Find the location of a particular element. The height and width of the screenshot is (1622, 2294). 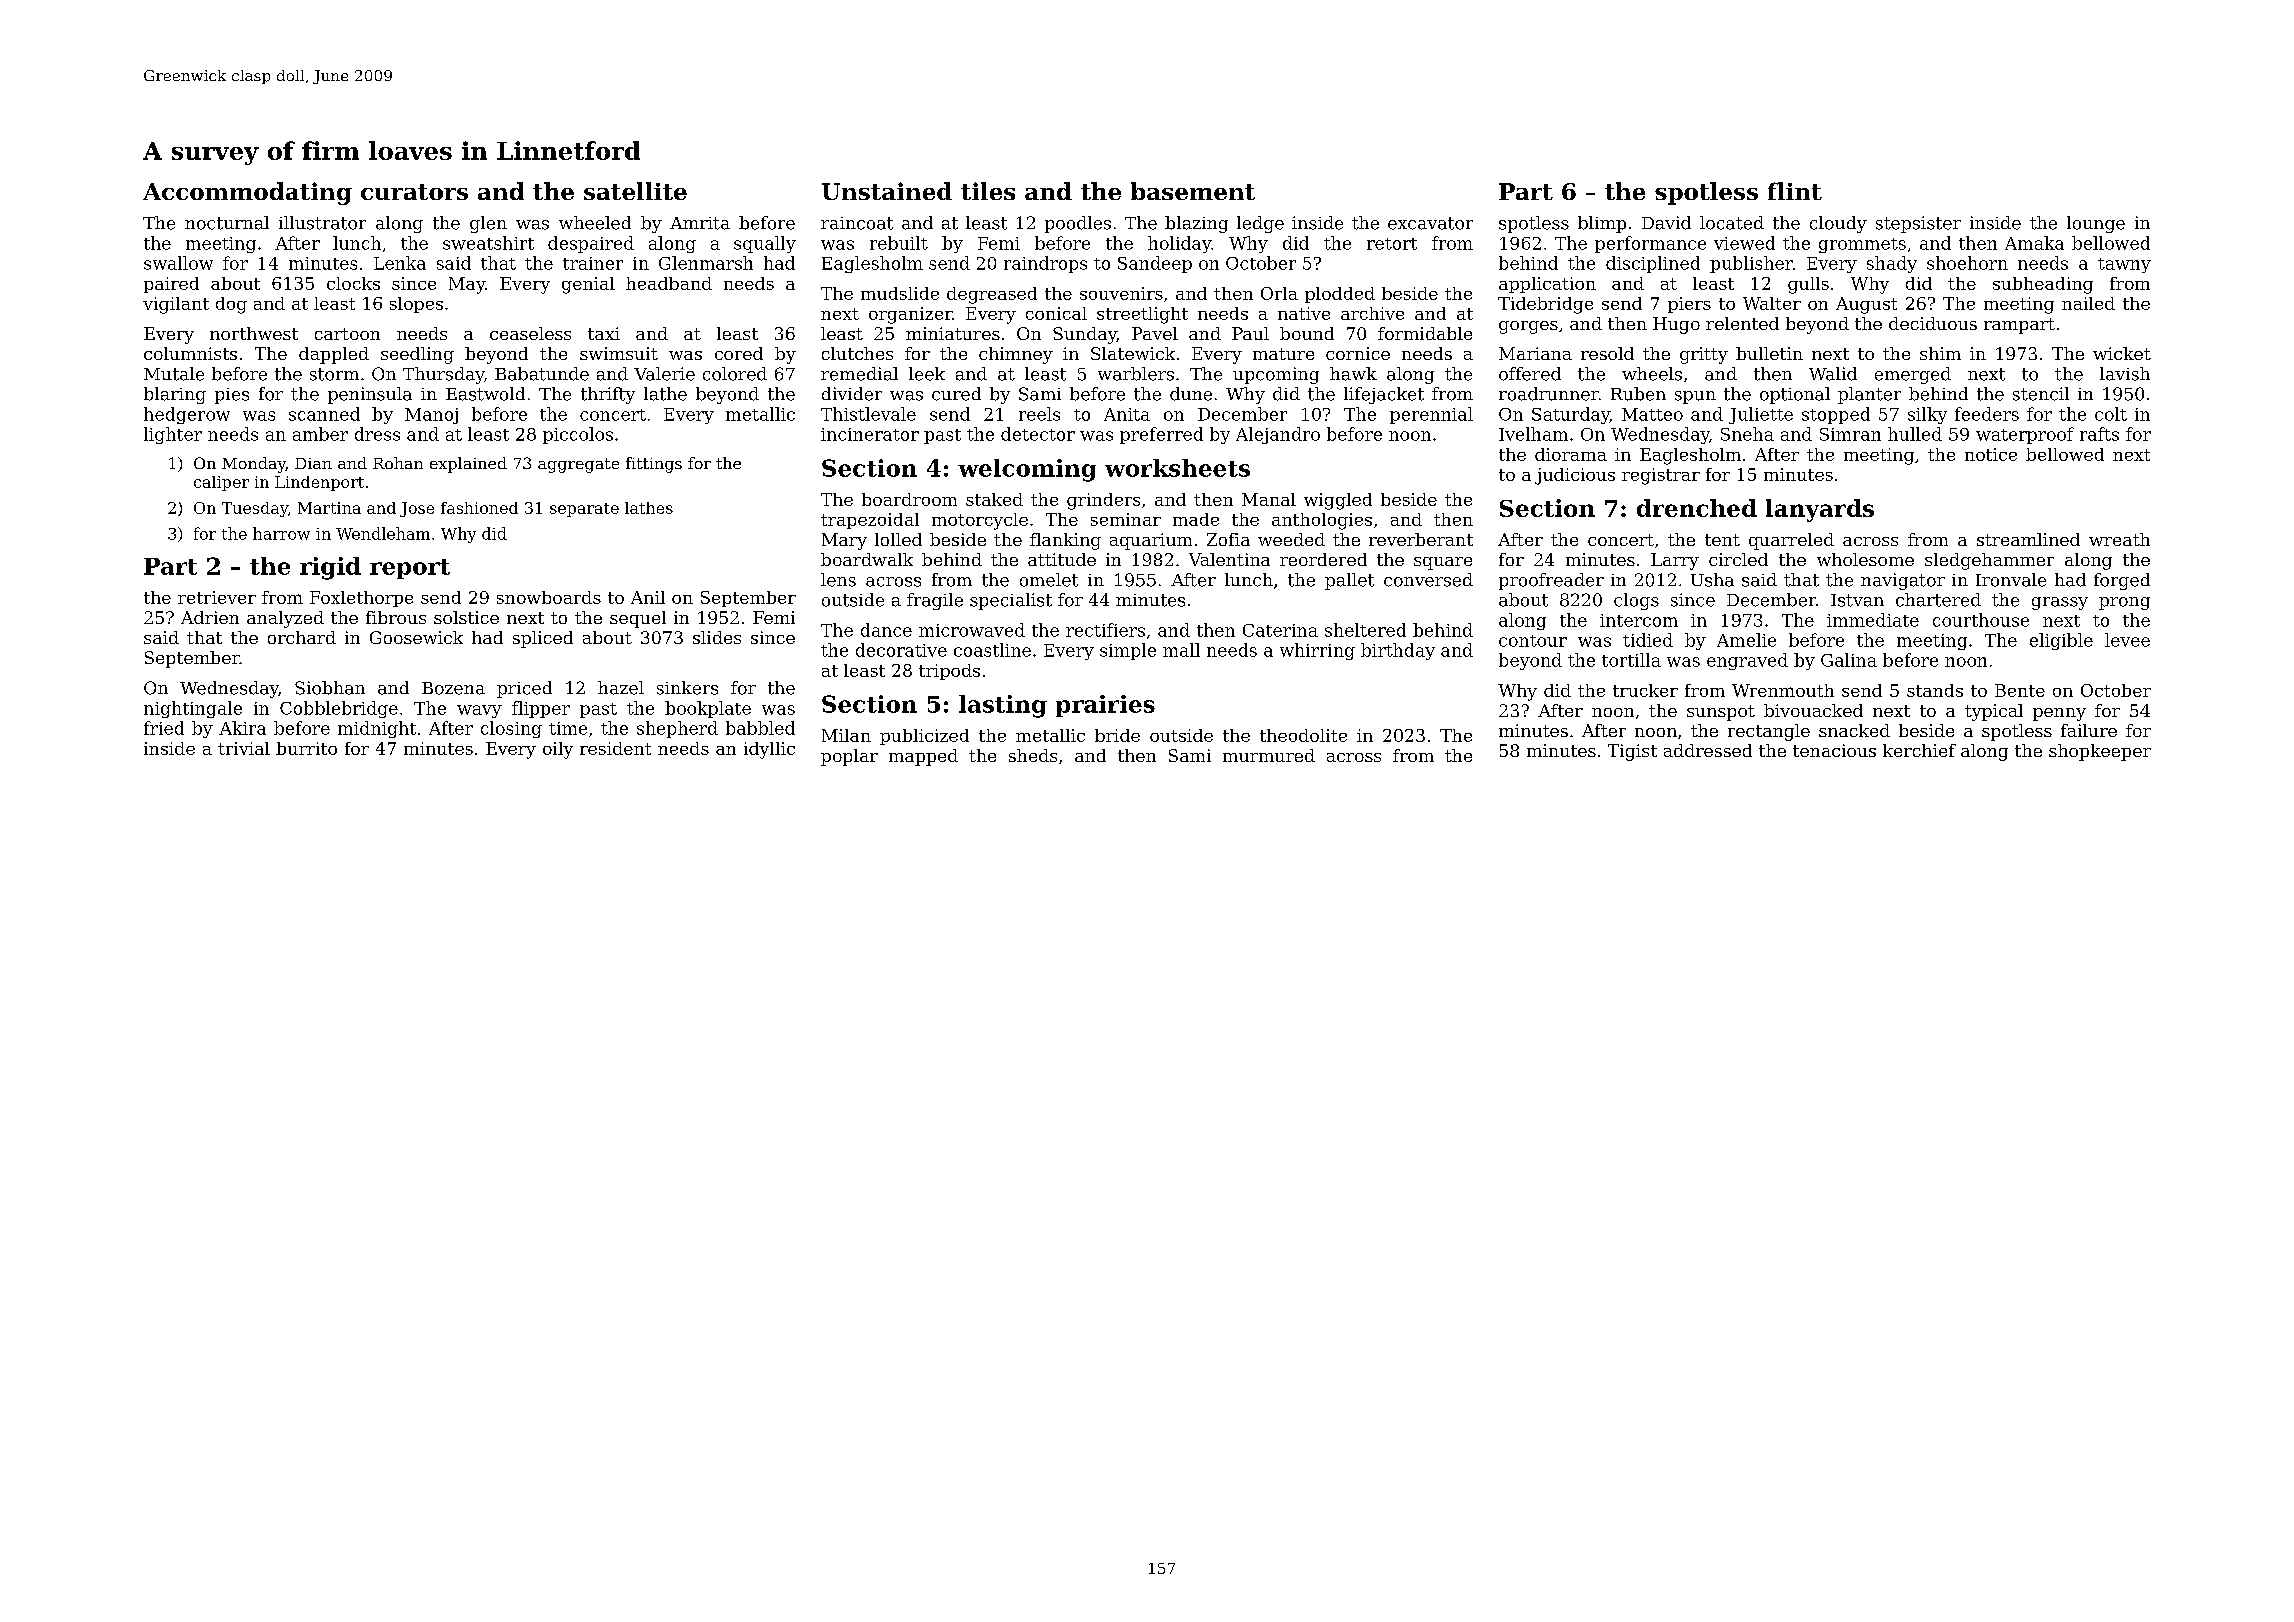

rigid is located at coordinates (330, 568).
